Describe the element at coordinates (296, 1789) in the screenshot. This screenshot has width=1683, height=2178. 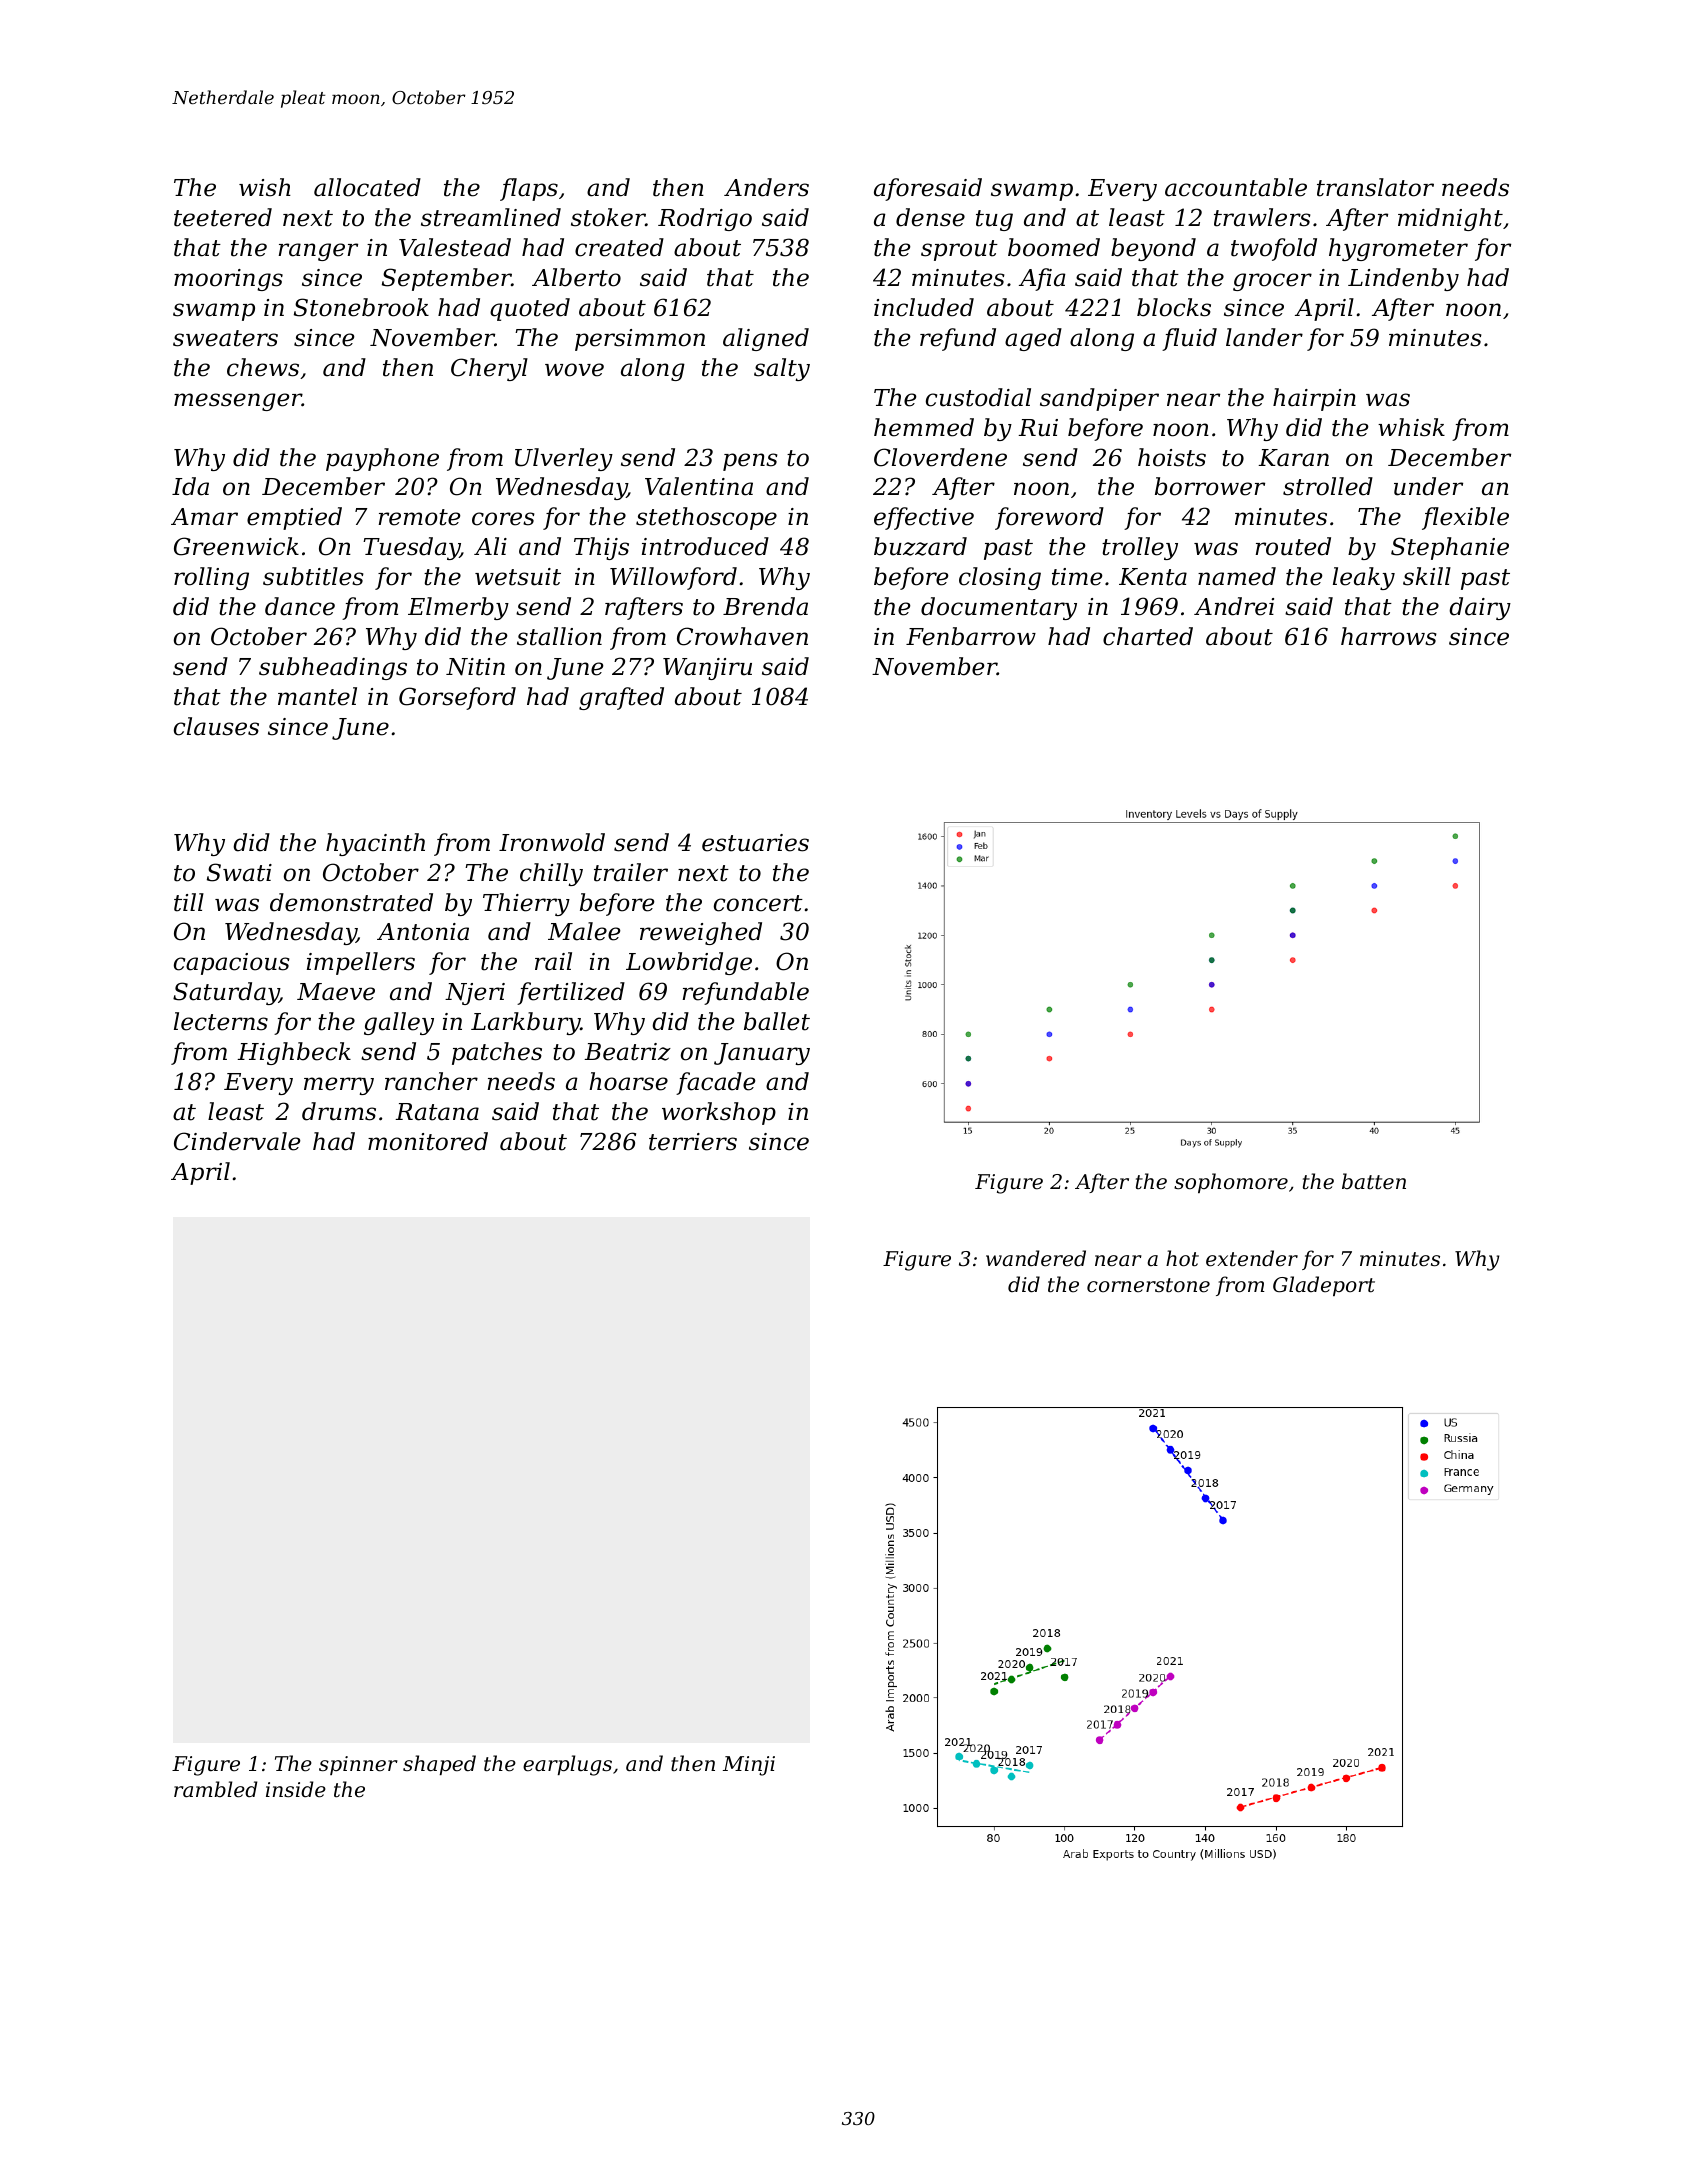
I see `inside` at that location.
